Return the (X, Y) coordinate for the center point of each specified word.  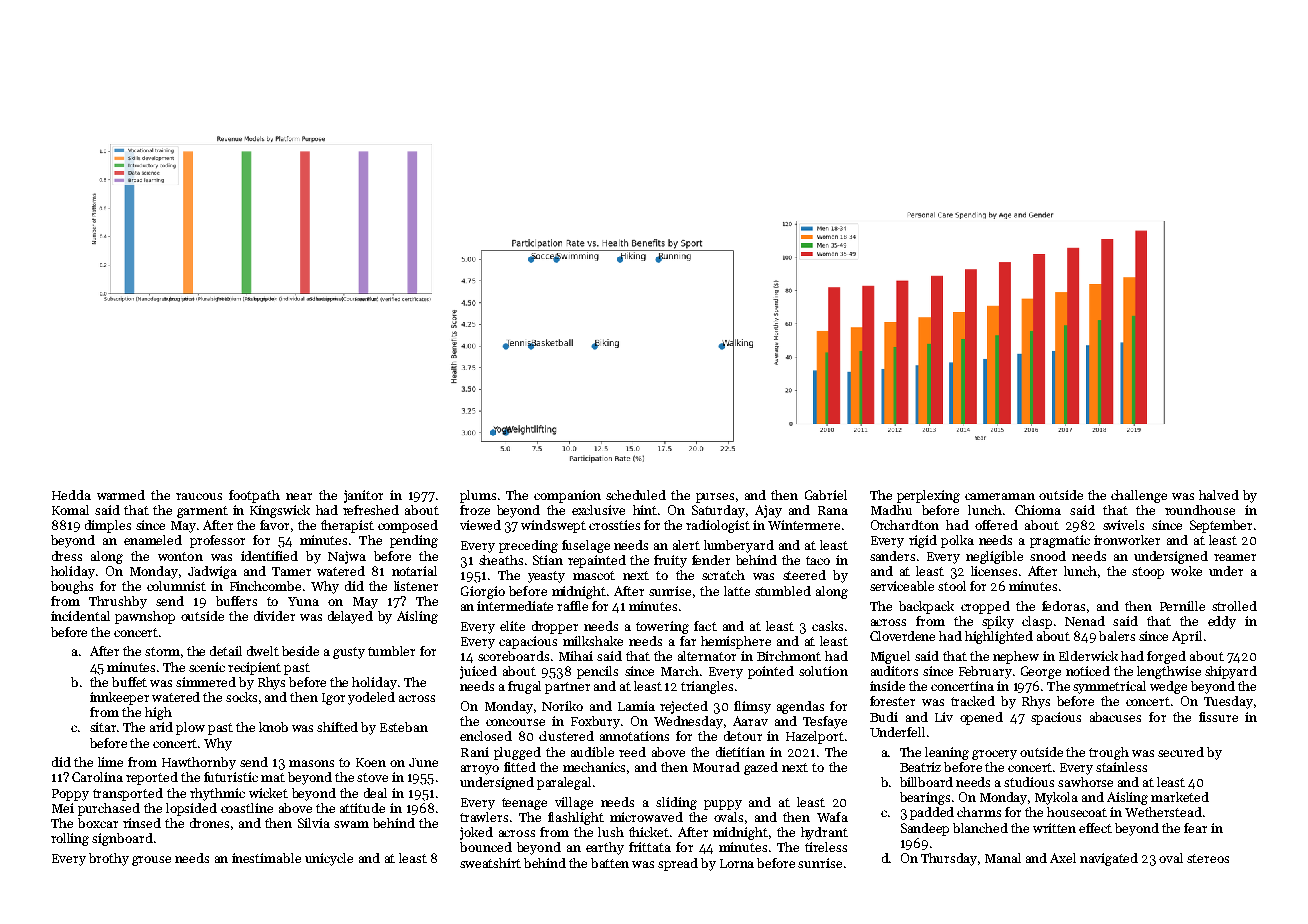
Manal (1003, 858)
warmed (121, 495)
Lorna (737, 863)
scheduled (636, 495)
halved (1219, 495)
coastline (247, 808)
